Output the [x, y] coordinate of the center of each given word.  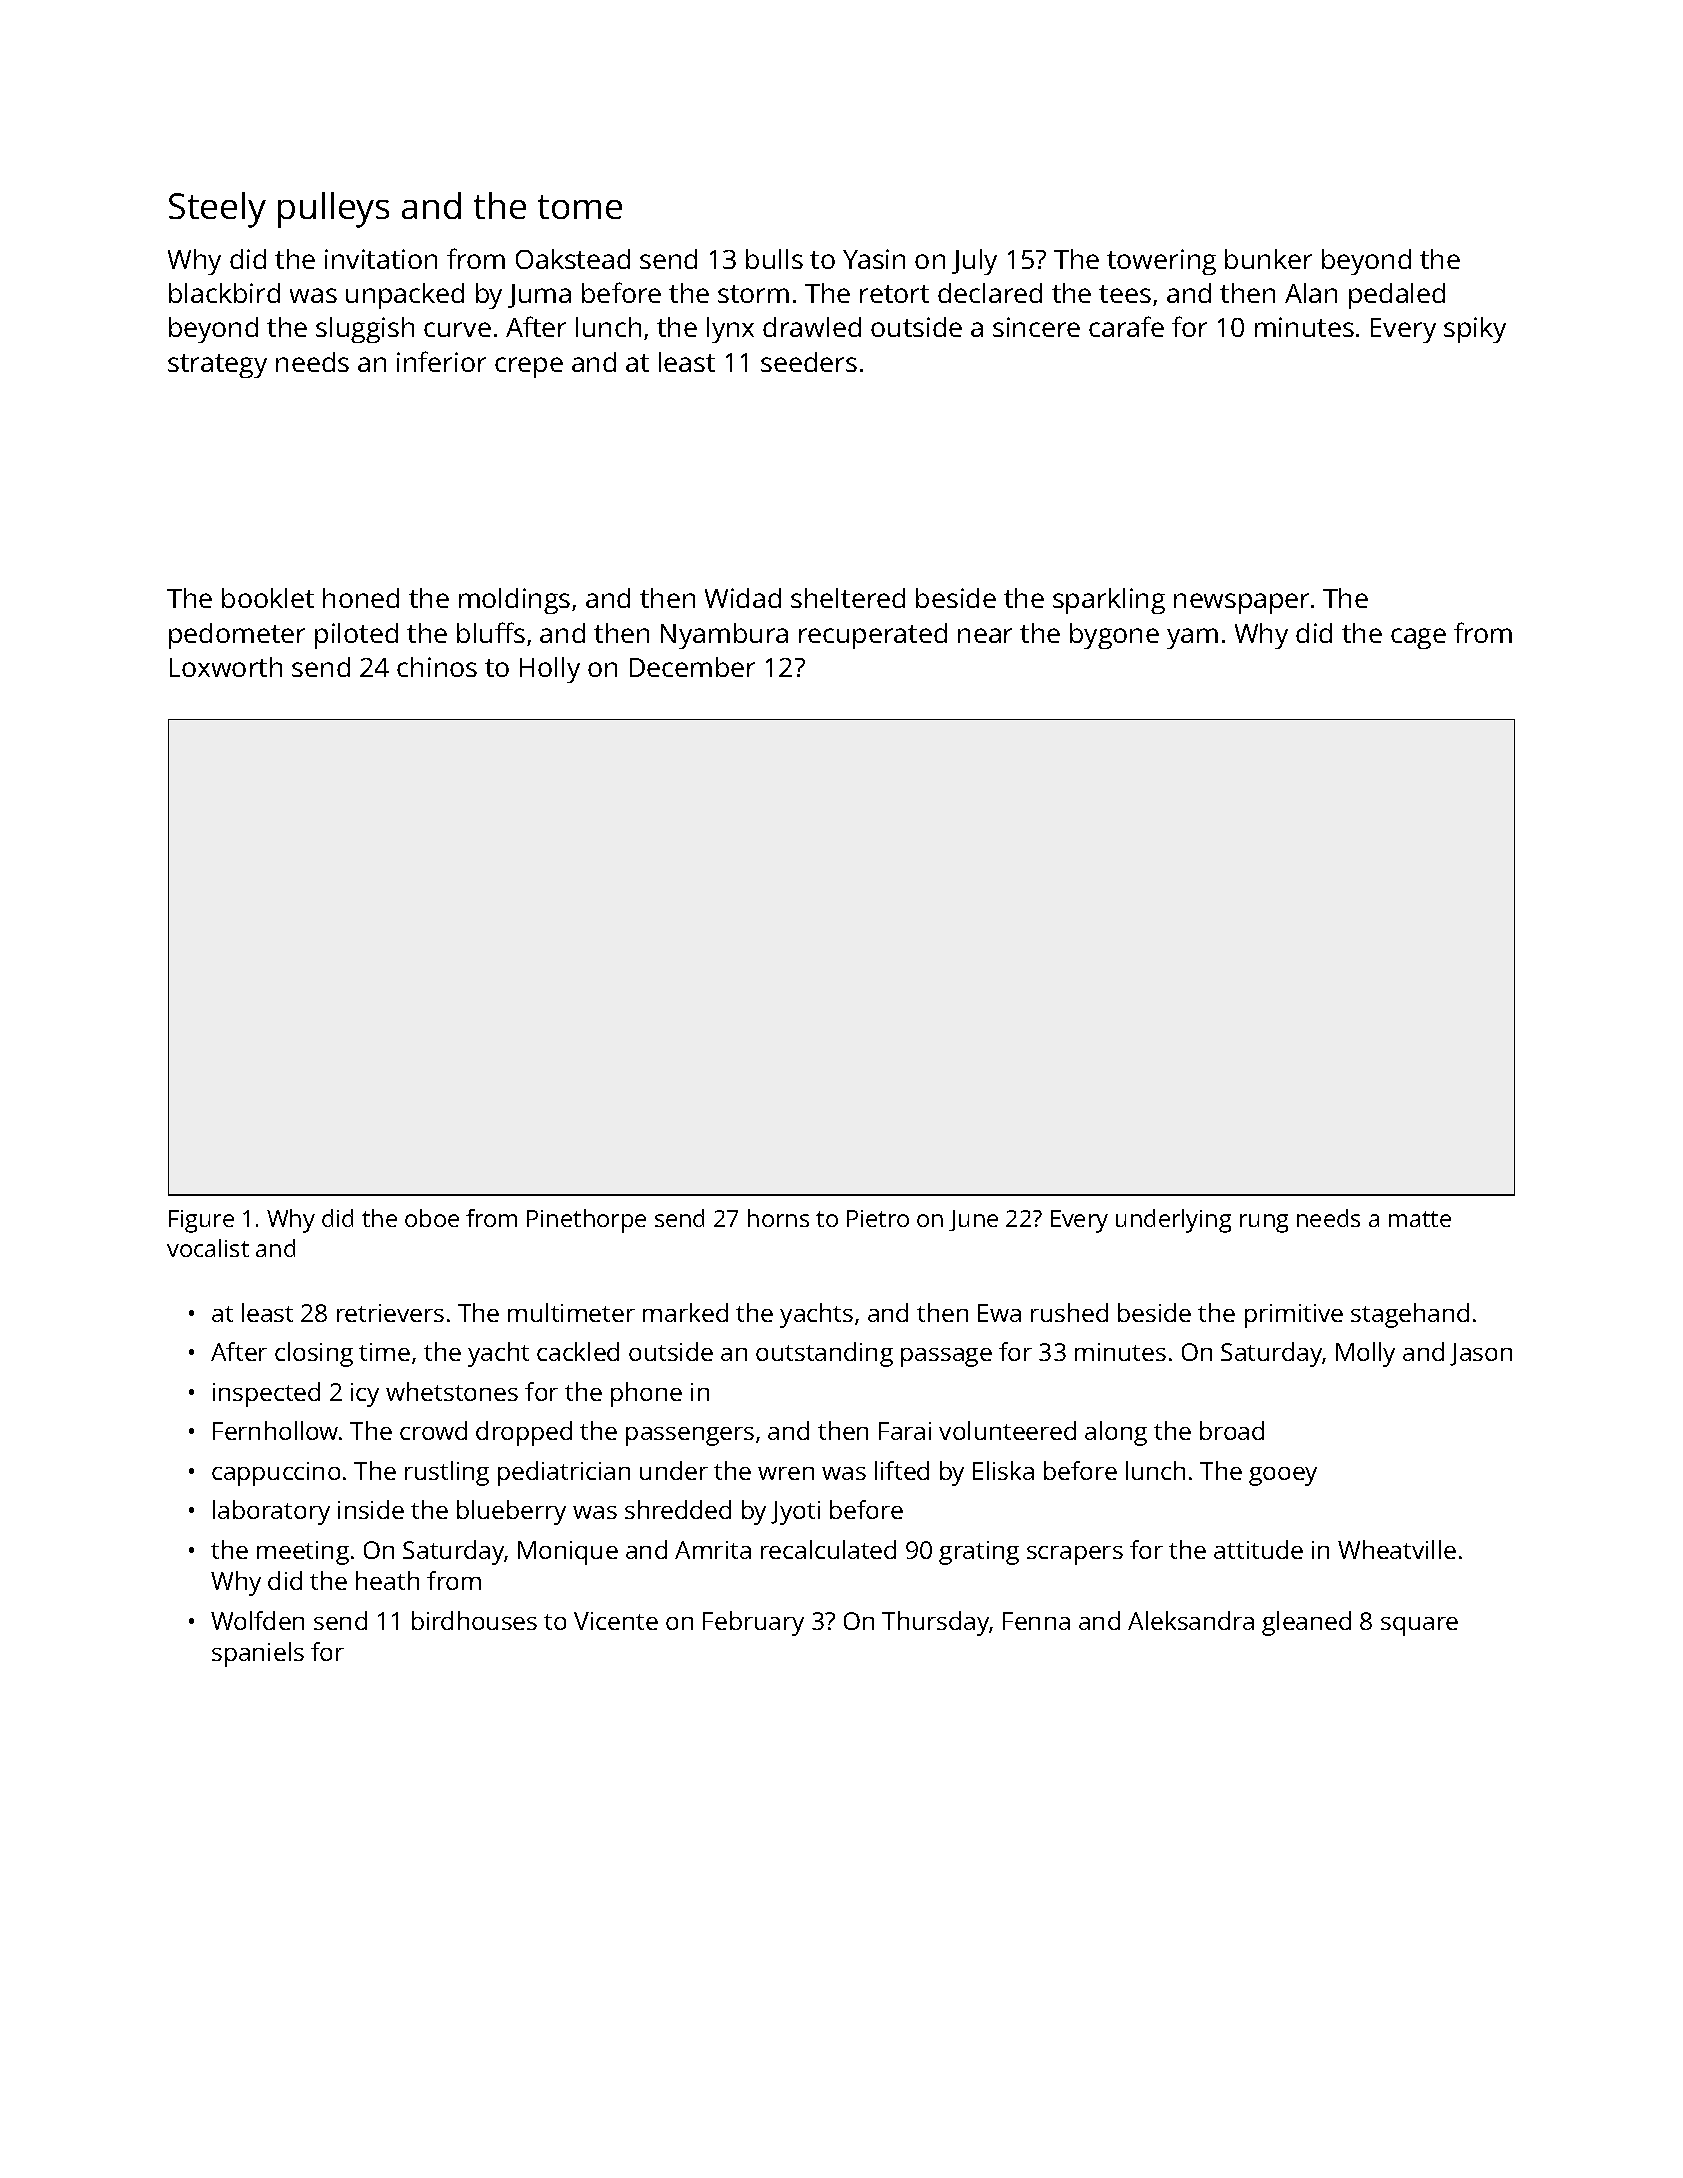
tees [1125, 294]
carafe [1126, 326]
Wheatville [1397, 1549]
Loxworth [226, 667]
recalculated [828, 1549]
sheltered [848, 598]
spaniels [258, 1654]
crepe [529, 367]
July [974, 262]
